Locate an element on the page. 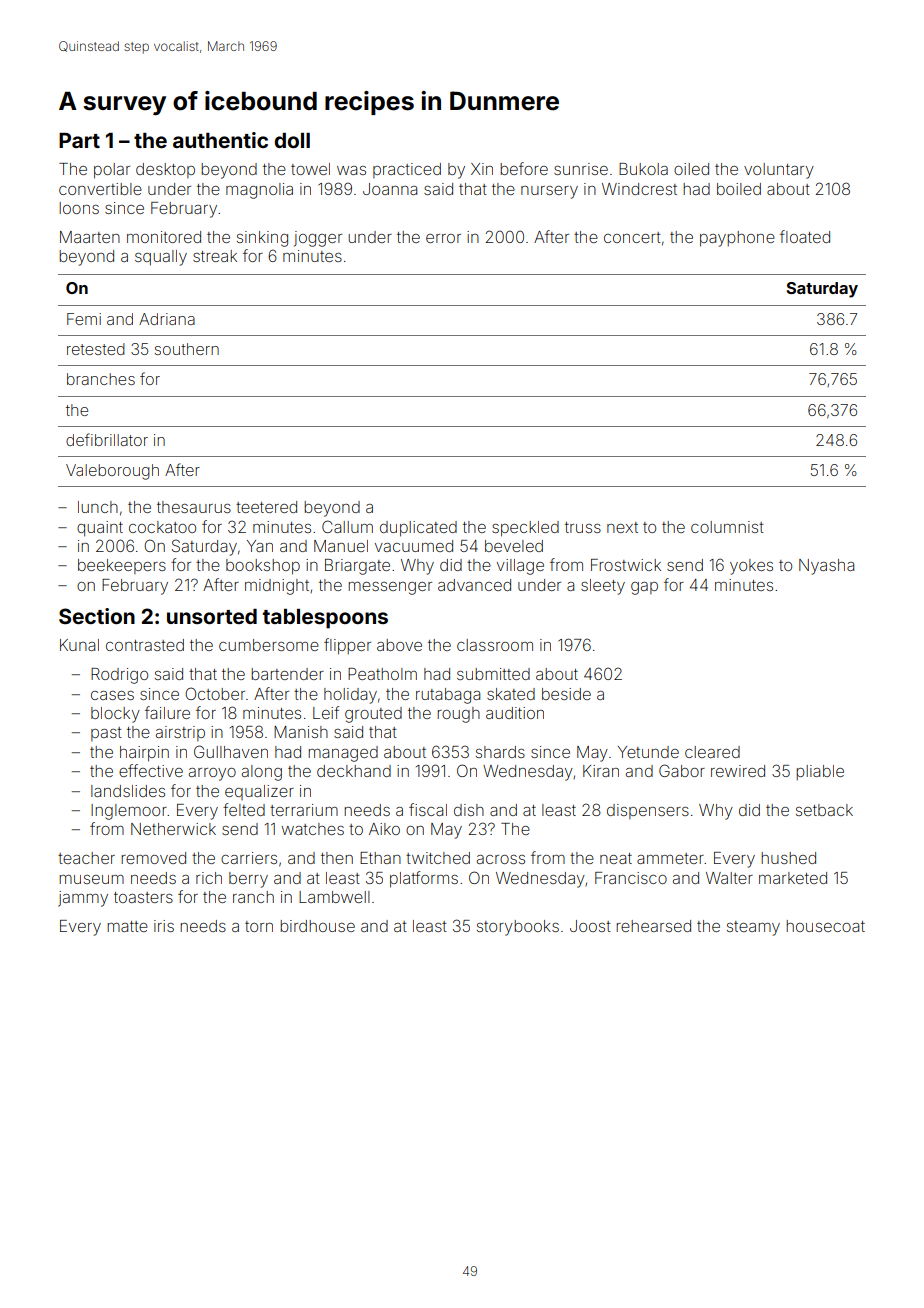  cleared is located at coordinates (712, 752).
